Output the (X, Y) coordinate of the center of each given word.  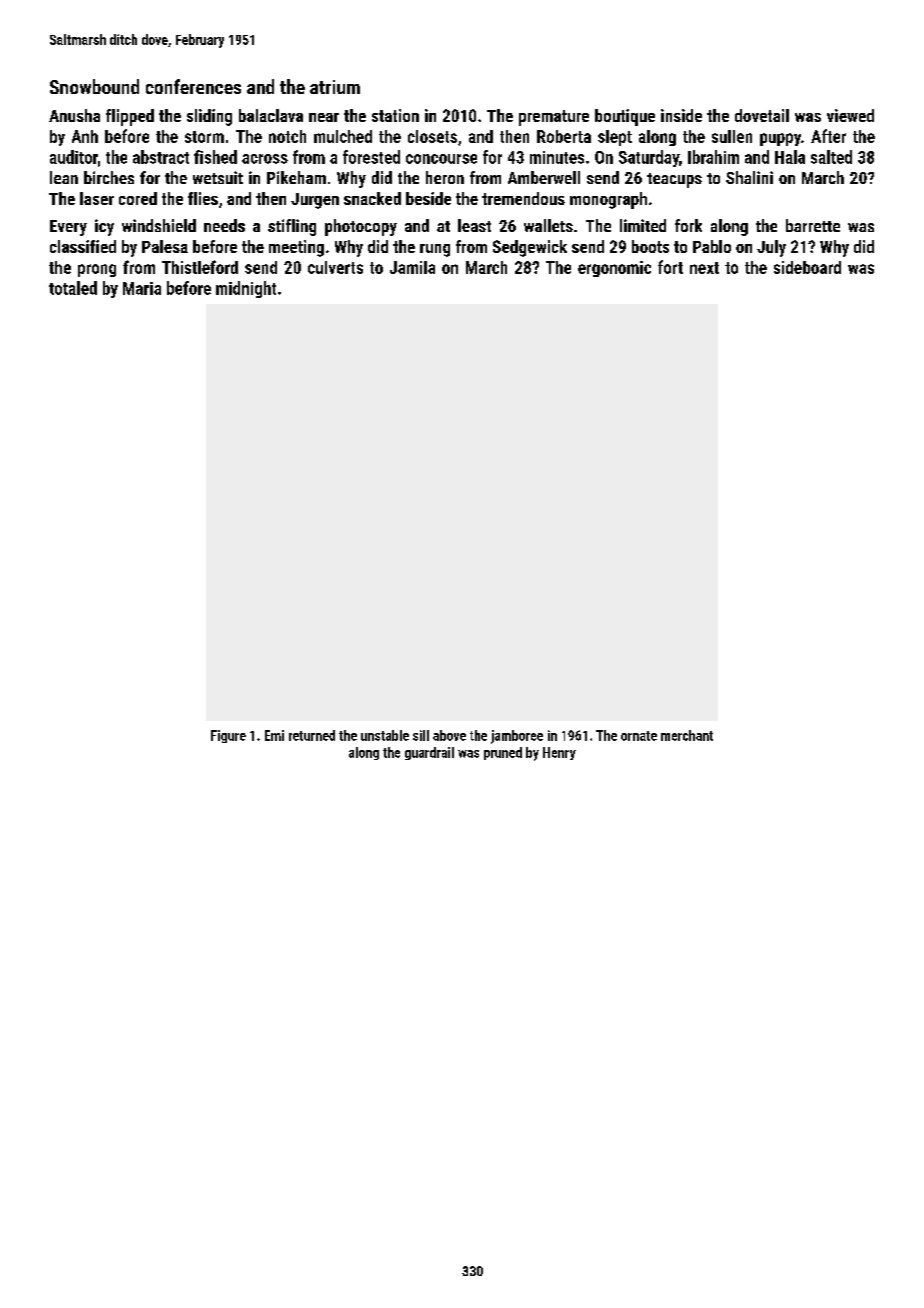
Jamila (412, 267)
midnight (246, 289)
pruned (503, 753)
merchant (687, 735)
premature (554, 118)
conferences (193, 86)
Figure (228, 736)
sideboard (807, 267)
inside (681, 115)
